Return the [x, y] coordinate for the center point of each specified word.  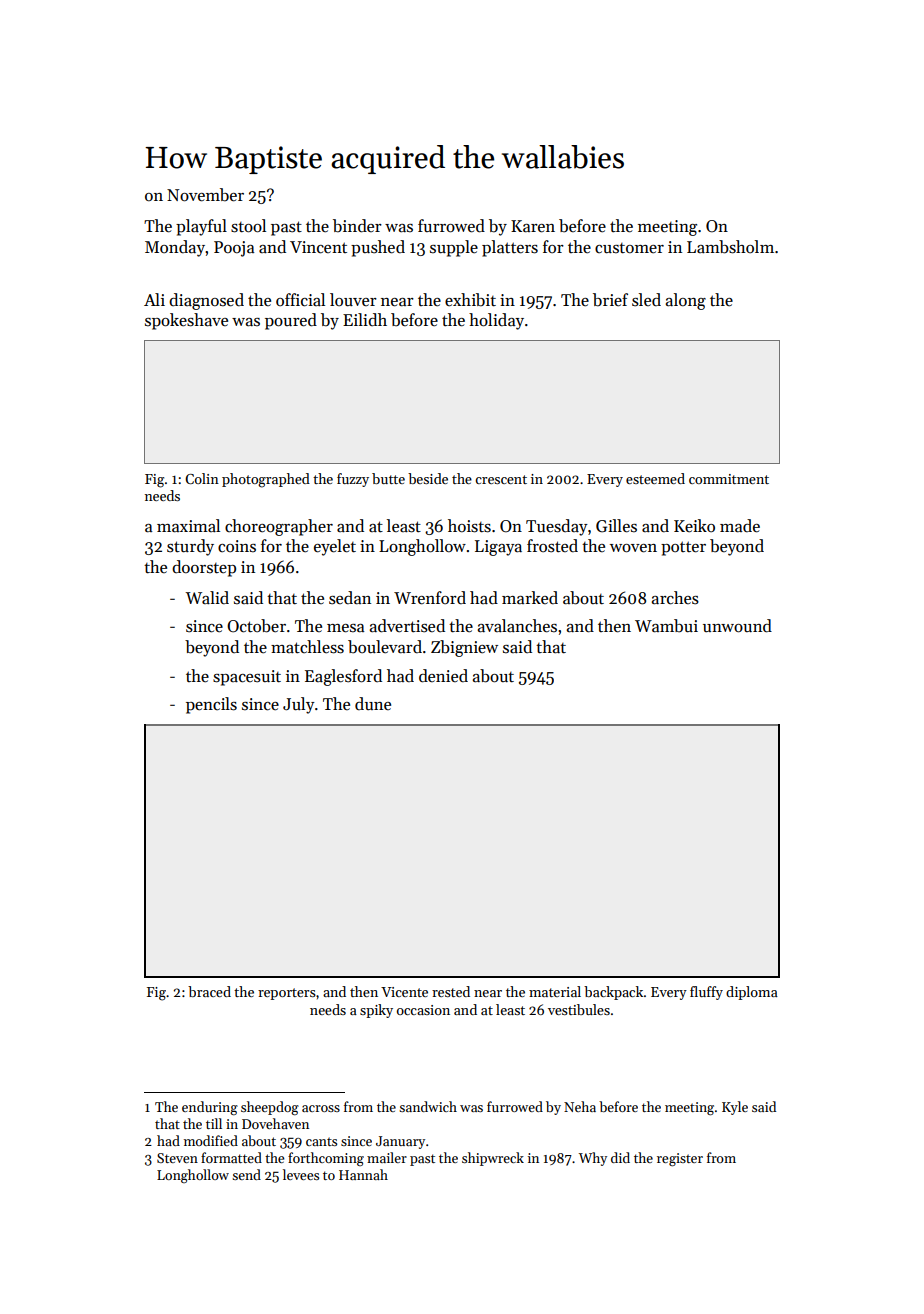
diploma [752, 993]
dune [373, 703]
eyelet [335, 547]
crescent [501, 479]
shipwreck [493, 1159]
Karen [533, 226]
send [246, 1174]
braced [209, 991]
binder [357, 226]
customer [629, 248]
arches [675, 598]
